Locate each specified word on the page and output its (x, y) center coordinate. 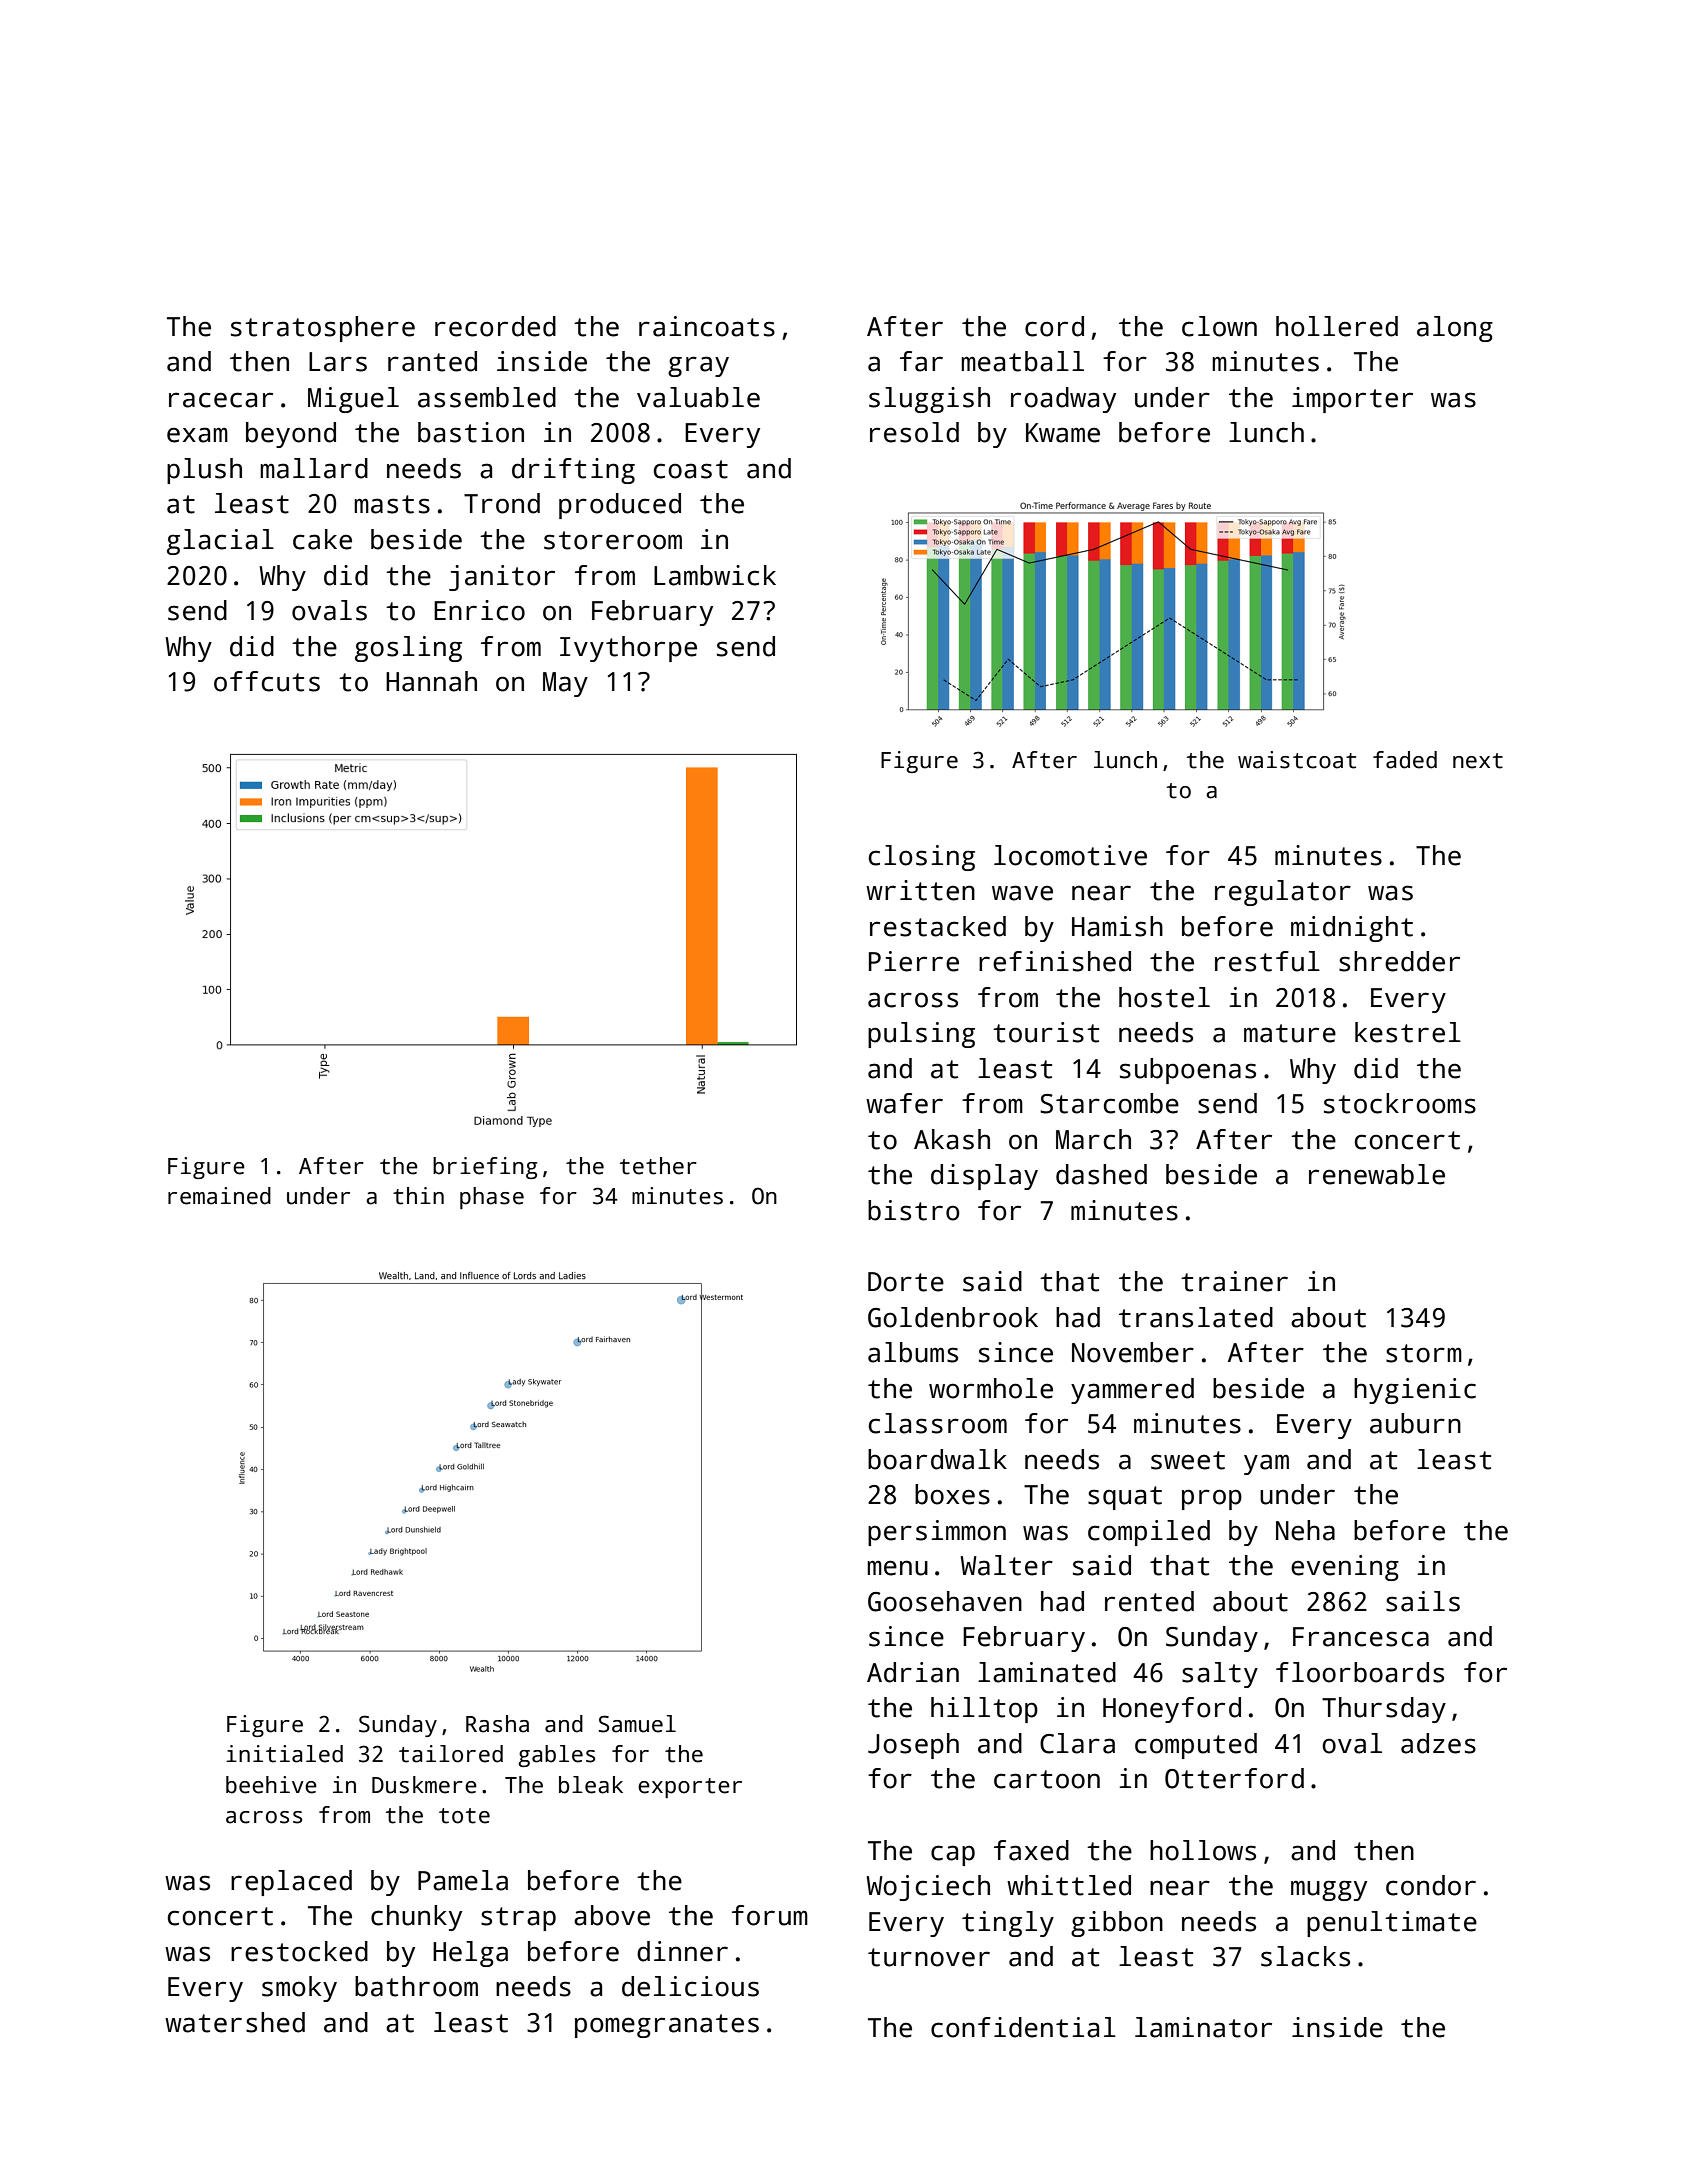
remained (219, 1196)
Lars (338, 362)
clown (1219, 326)
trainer (1234, 1281)
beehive (271, 1785)
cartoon (1047, 1779)
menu (897, 1568)
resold (914, 432)
